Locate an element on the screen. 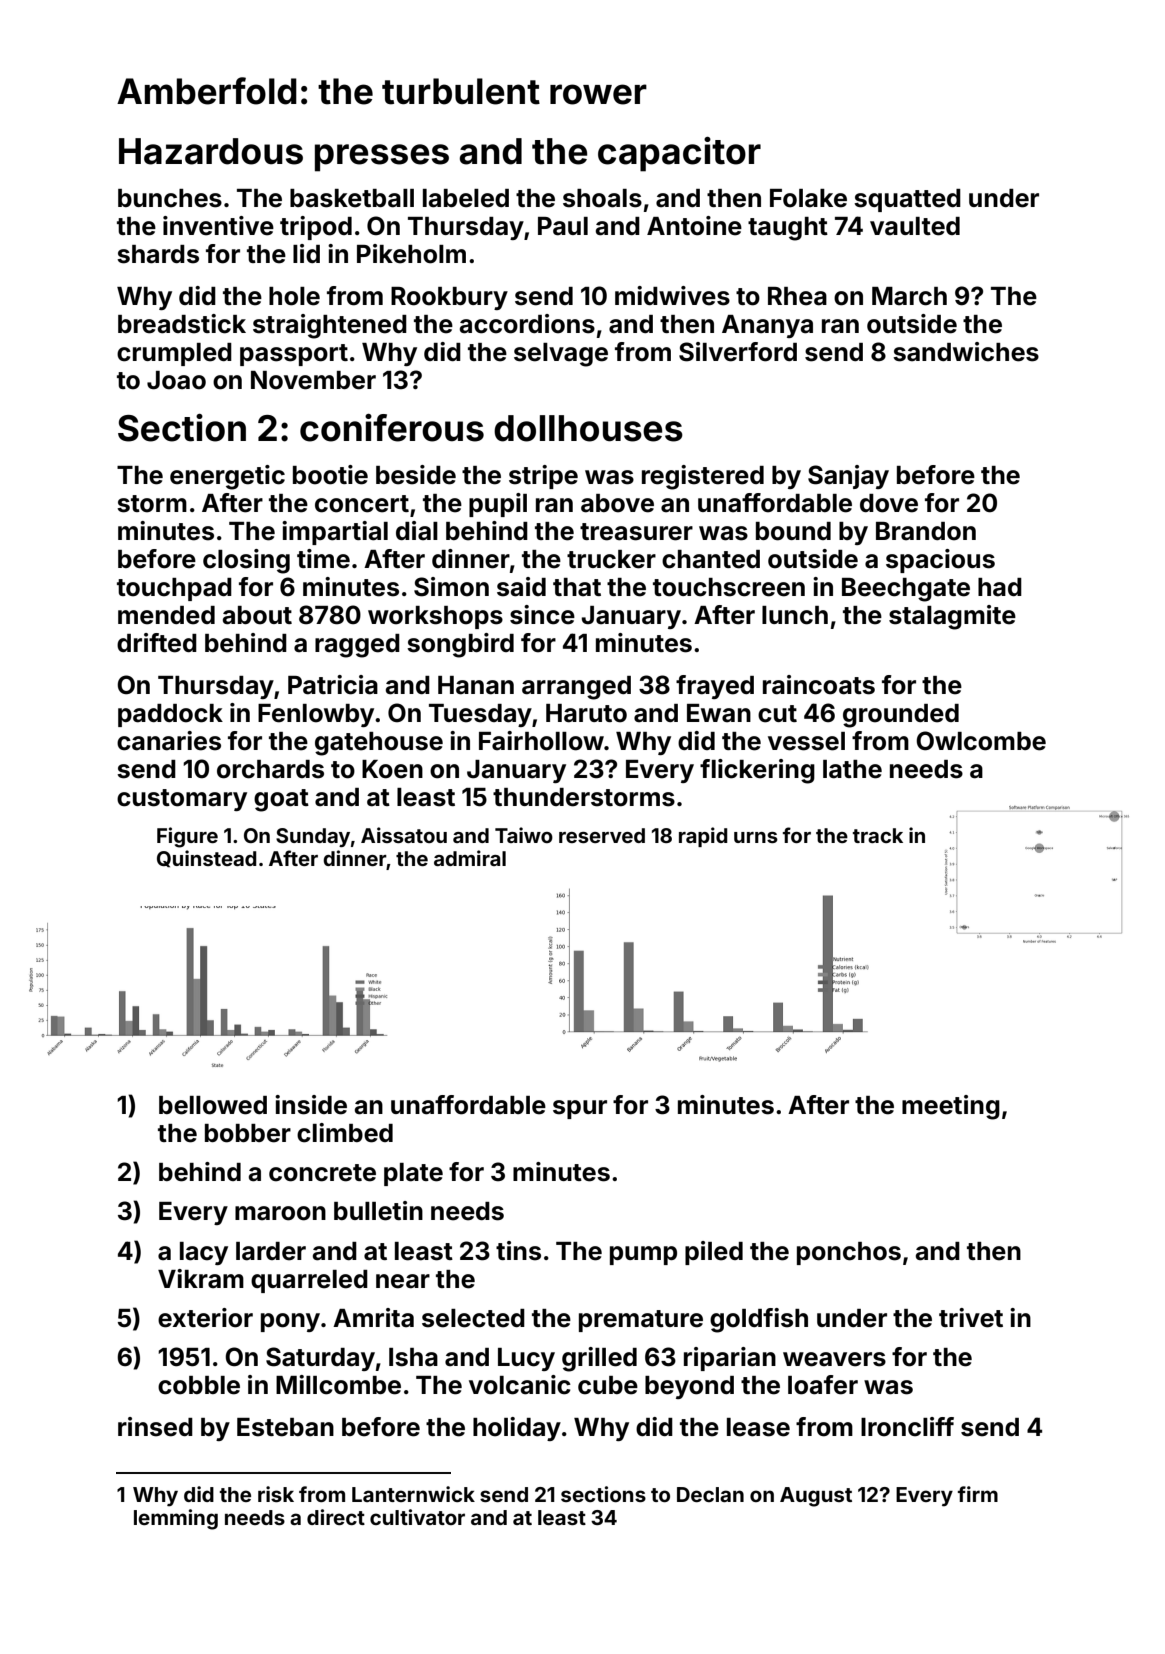 The width and height of the screenshot is (1165, 1654). spur is located at coordinates (580, 1109).
